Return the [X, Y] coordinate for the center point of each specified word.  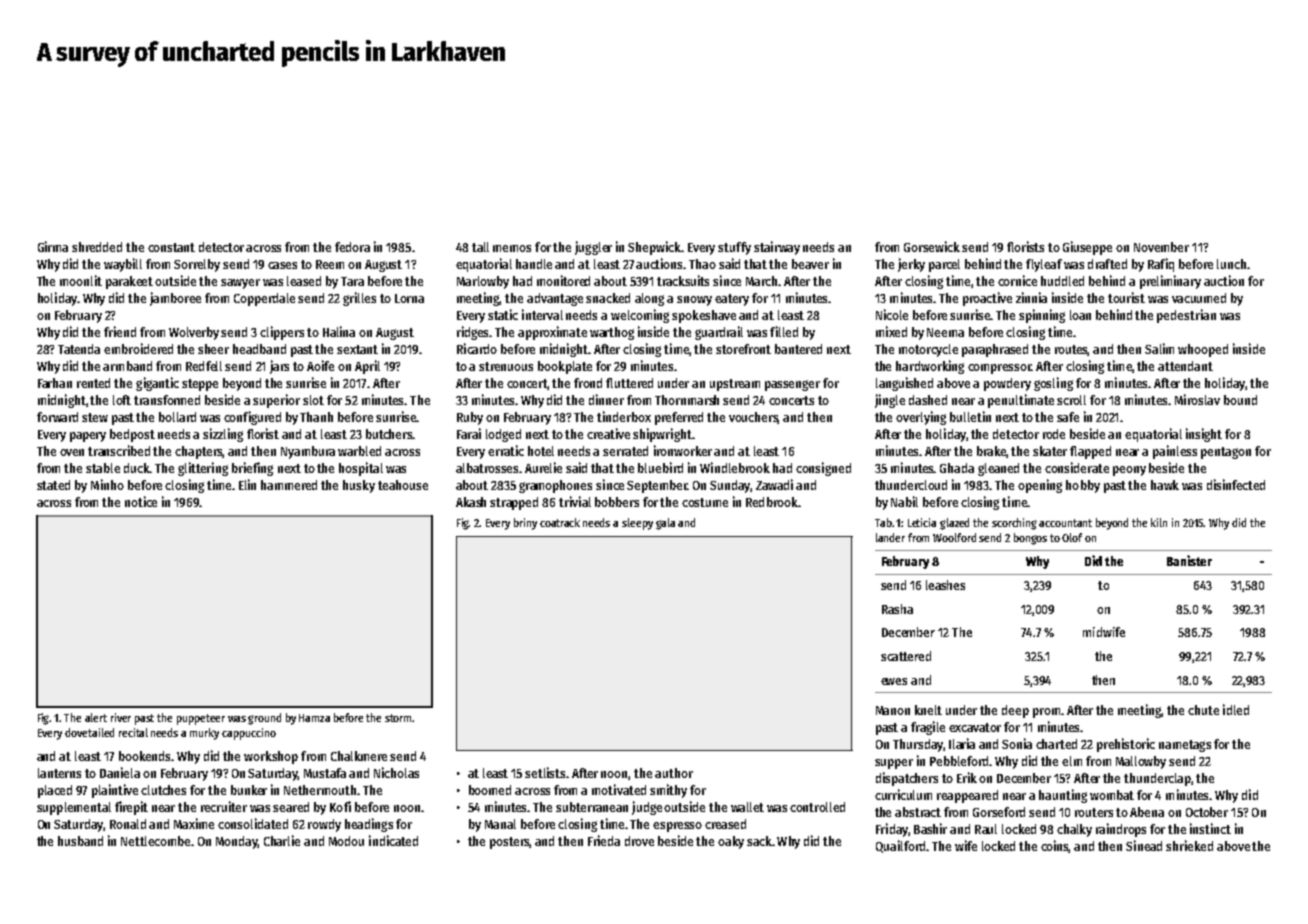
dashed [928, 400]
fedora [352, 247]
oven [72, 452]
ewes [894, 681]
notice [141, 501]
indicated [393, 840]
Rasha [897, 609]
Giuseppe [1087, 248]
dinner [606, 399]
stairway [777, 248]
